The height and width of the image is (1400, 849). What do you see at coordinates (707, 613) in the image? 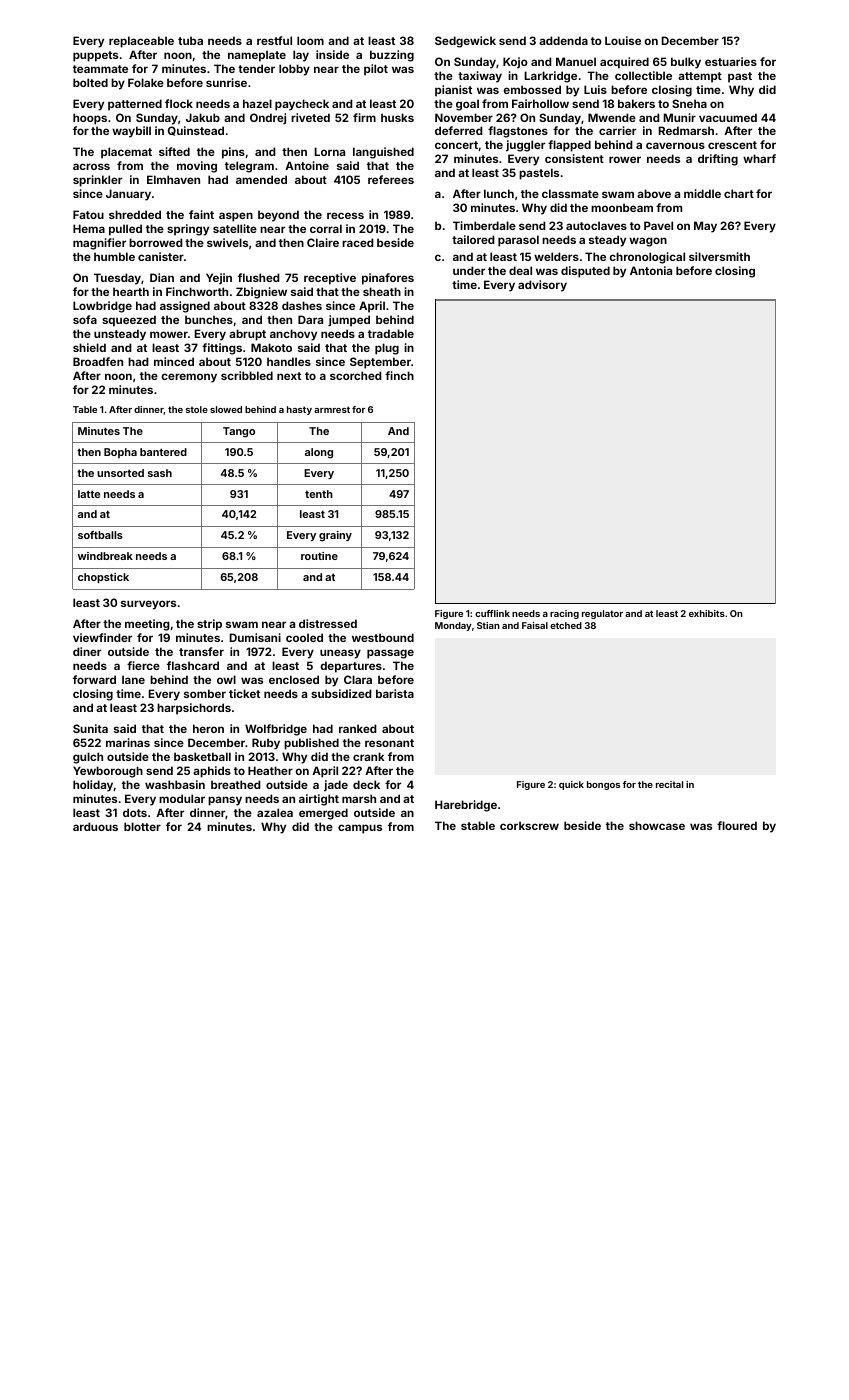
I see `exhibits` at bounding box center [707, 613].
